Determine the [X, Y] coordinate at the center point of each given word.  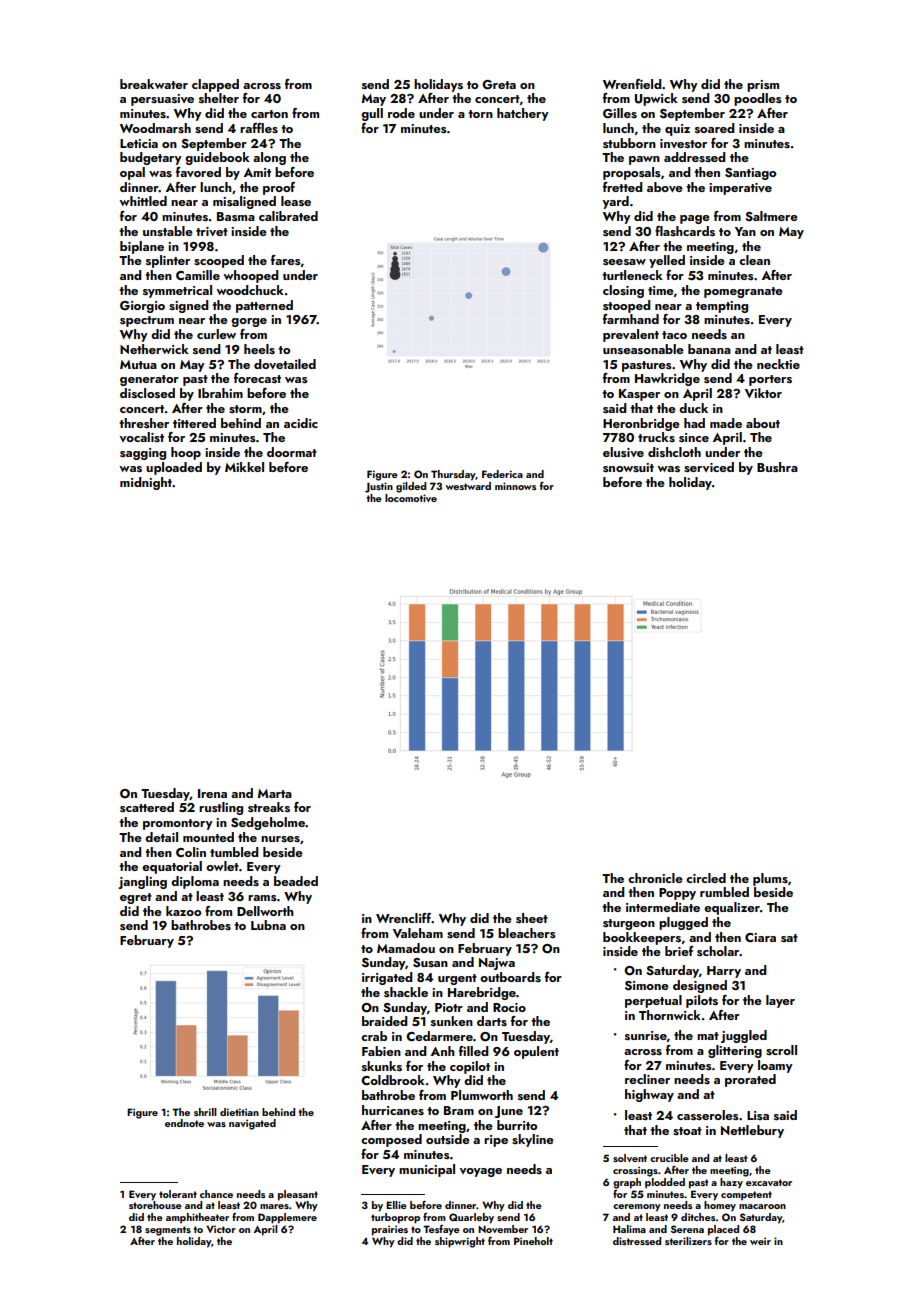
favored [198, 172]
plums [770, 879]
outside [448, 1139]
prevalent [631, 335]
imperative [740, 189]
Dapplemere [287, 1218]
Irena [212, 793]
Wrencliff [403, 918]
